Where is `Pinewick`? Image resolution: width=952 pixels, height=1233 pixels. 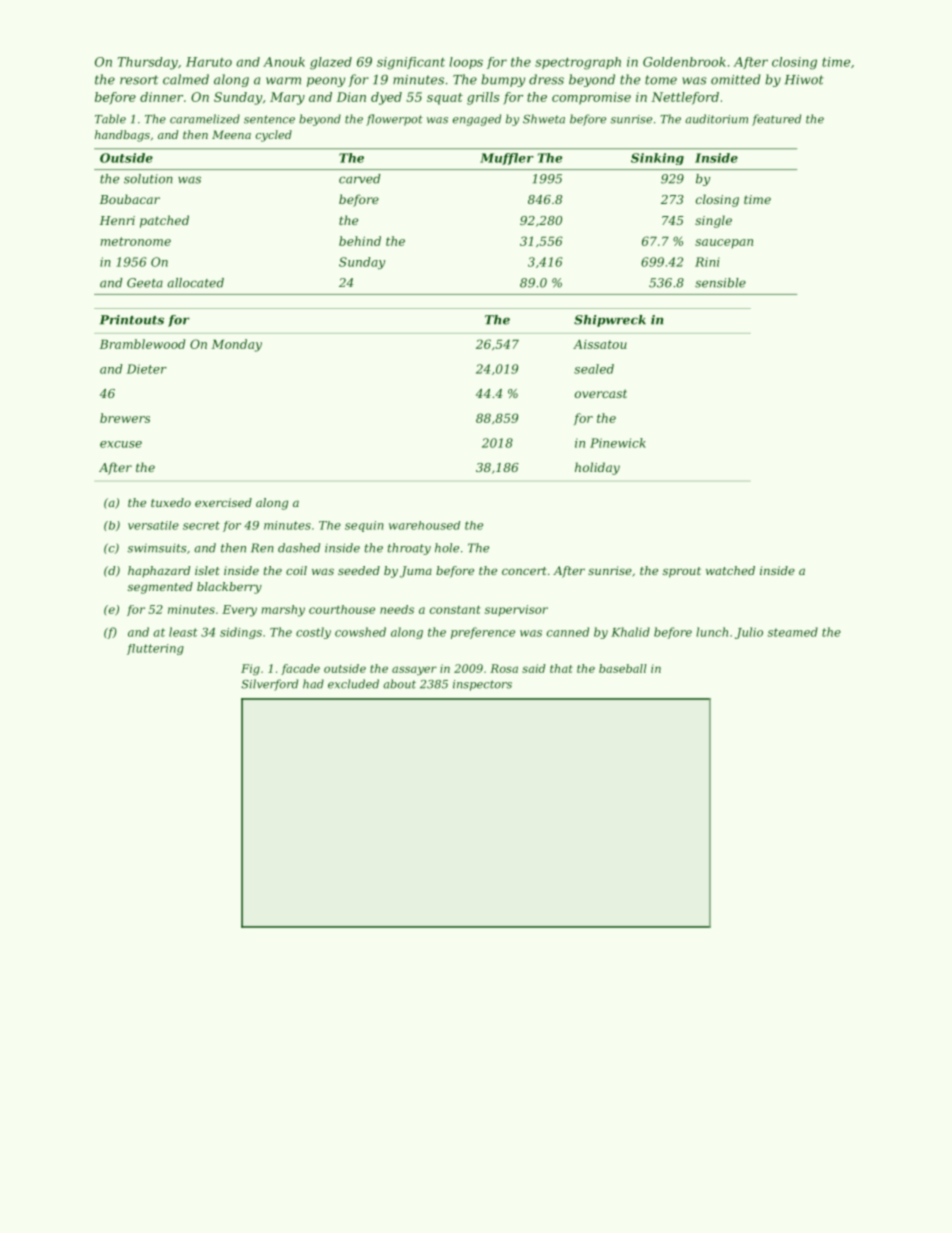
Pinewick is located at coordinates (618, 443).
